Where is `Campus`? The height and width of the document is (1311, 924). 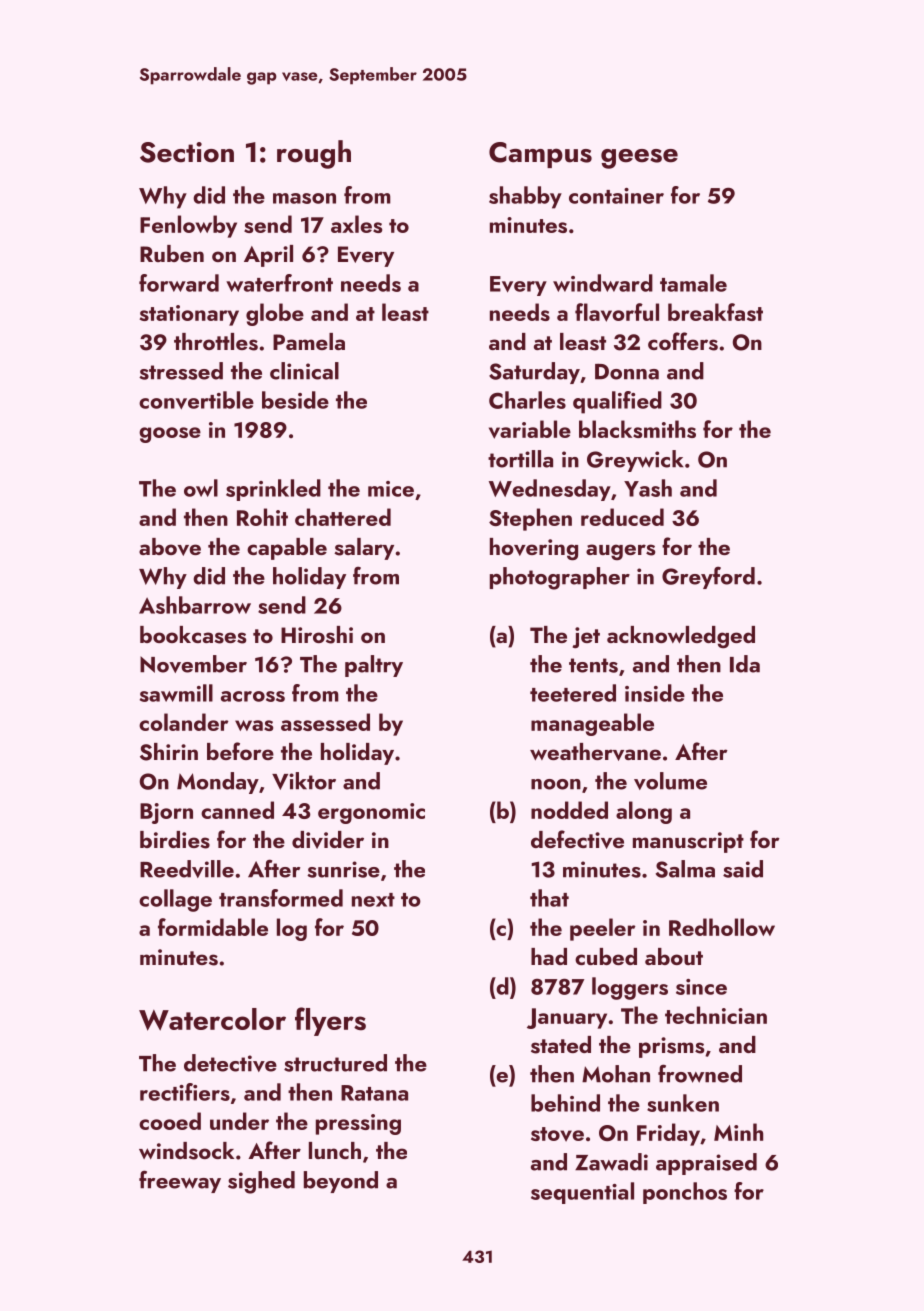 Campus is located at coordinates (540, 155).
